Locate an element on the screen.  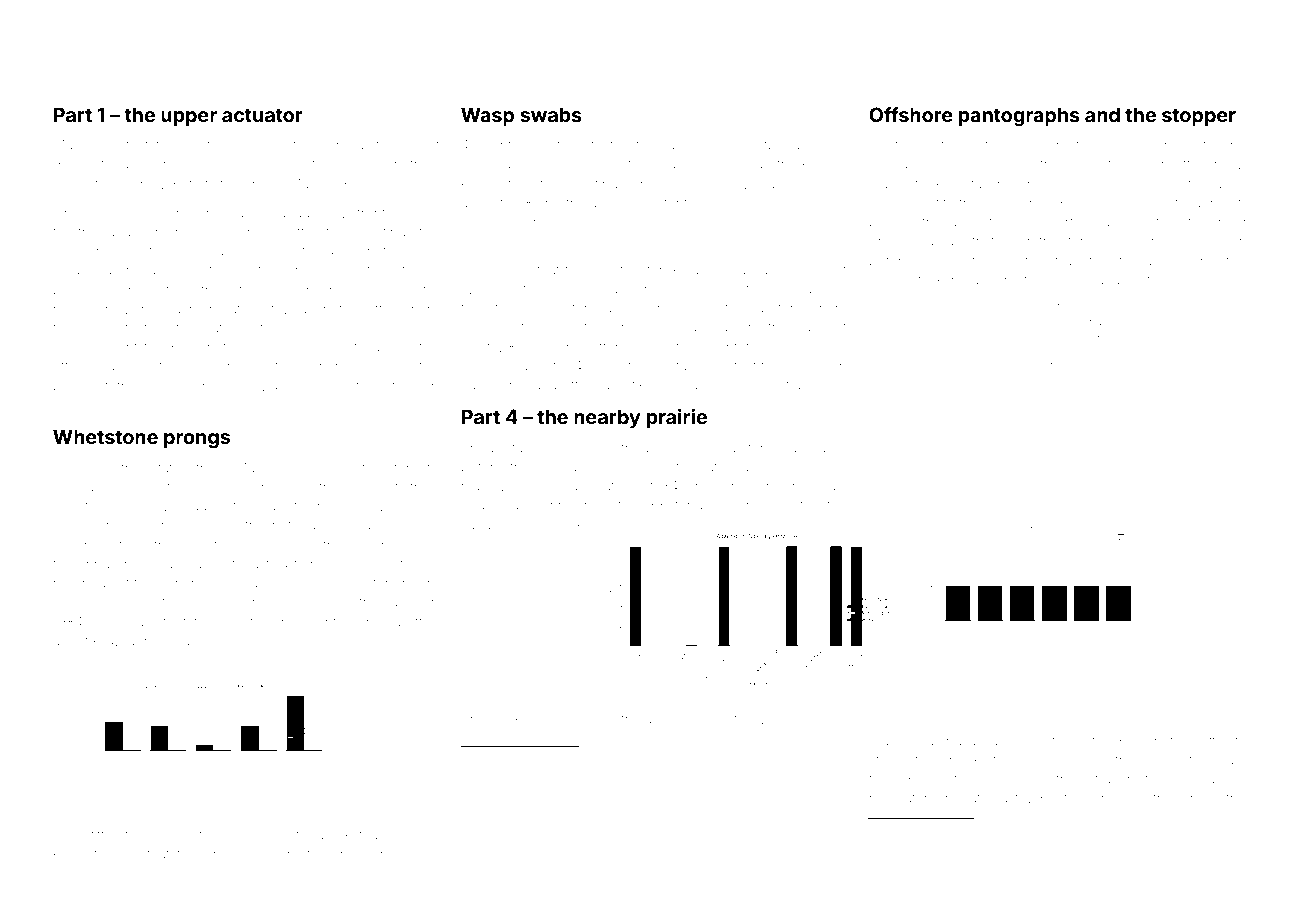
Newtbridge is located at coordinates (771, 146).
